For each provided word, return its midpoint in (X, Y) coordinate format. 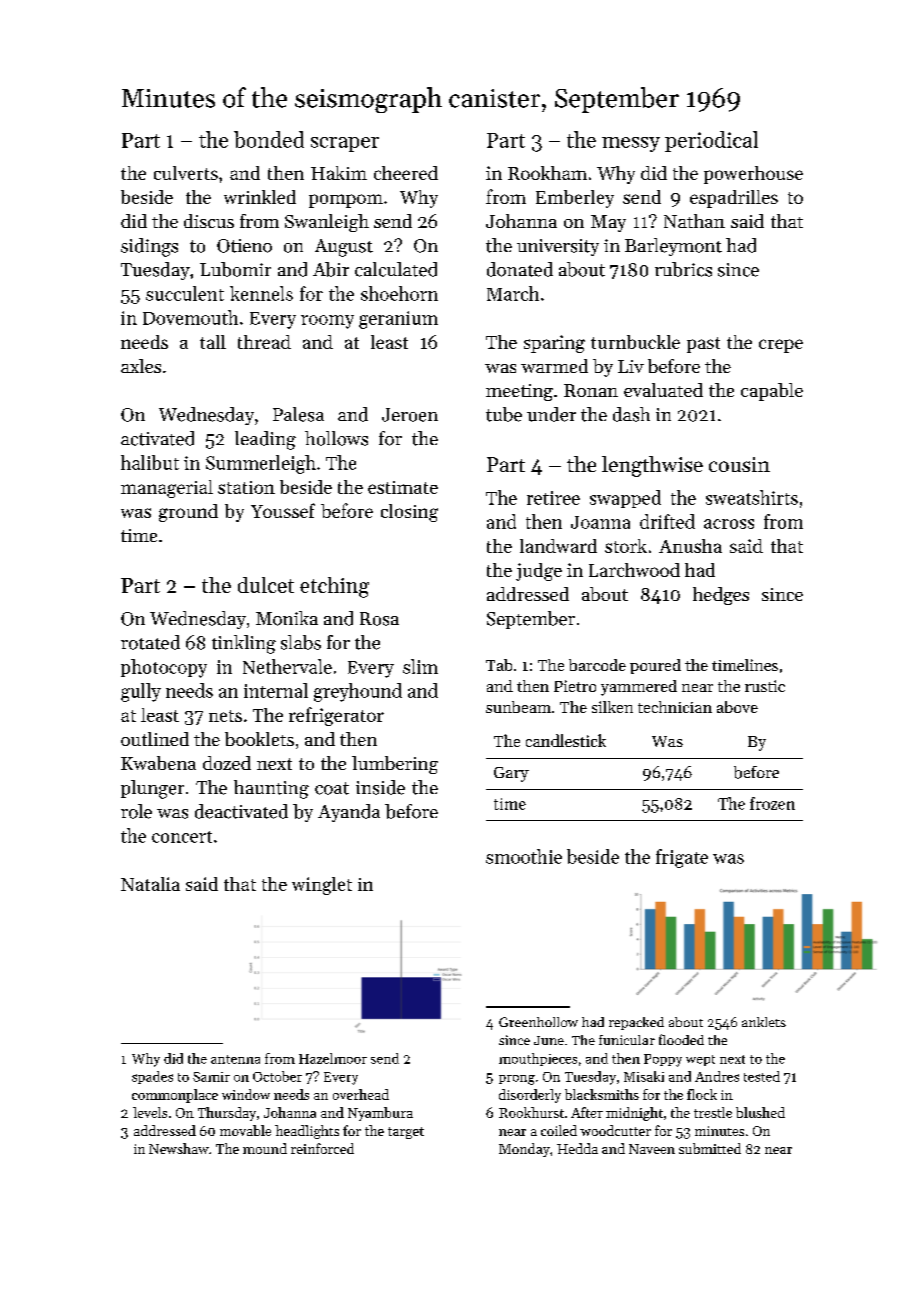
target (406, 1133)
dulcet (266, 585)
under (551, 414)
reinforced (322, 1148)
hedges (721, 596)
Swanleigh (327, 223)
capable (772, 392)
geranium (398, 320)
